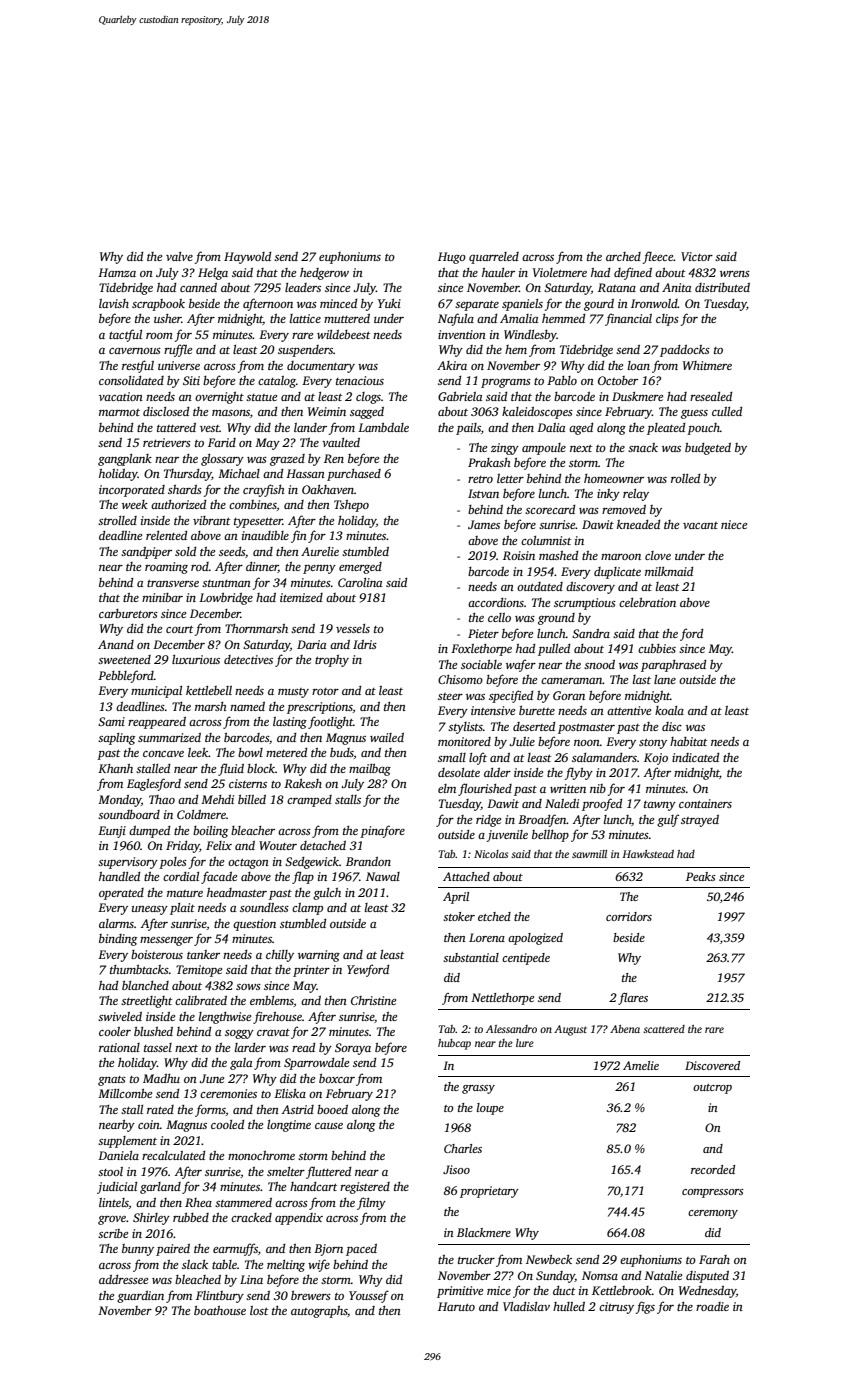  What do you see at coordinates (519, 555) in the screenshot?
I see `Roisin` at bounding box center [519, 555].
